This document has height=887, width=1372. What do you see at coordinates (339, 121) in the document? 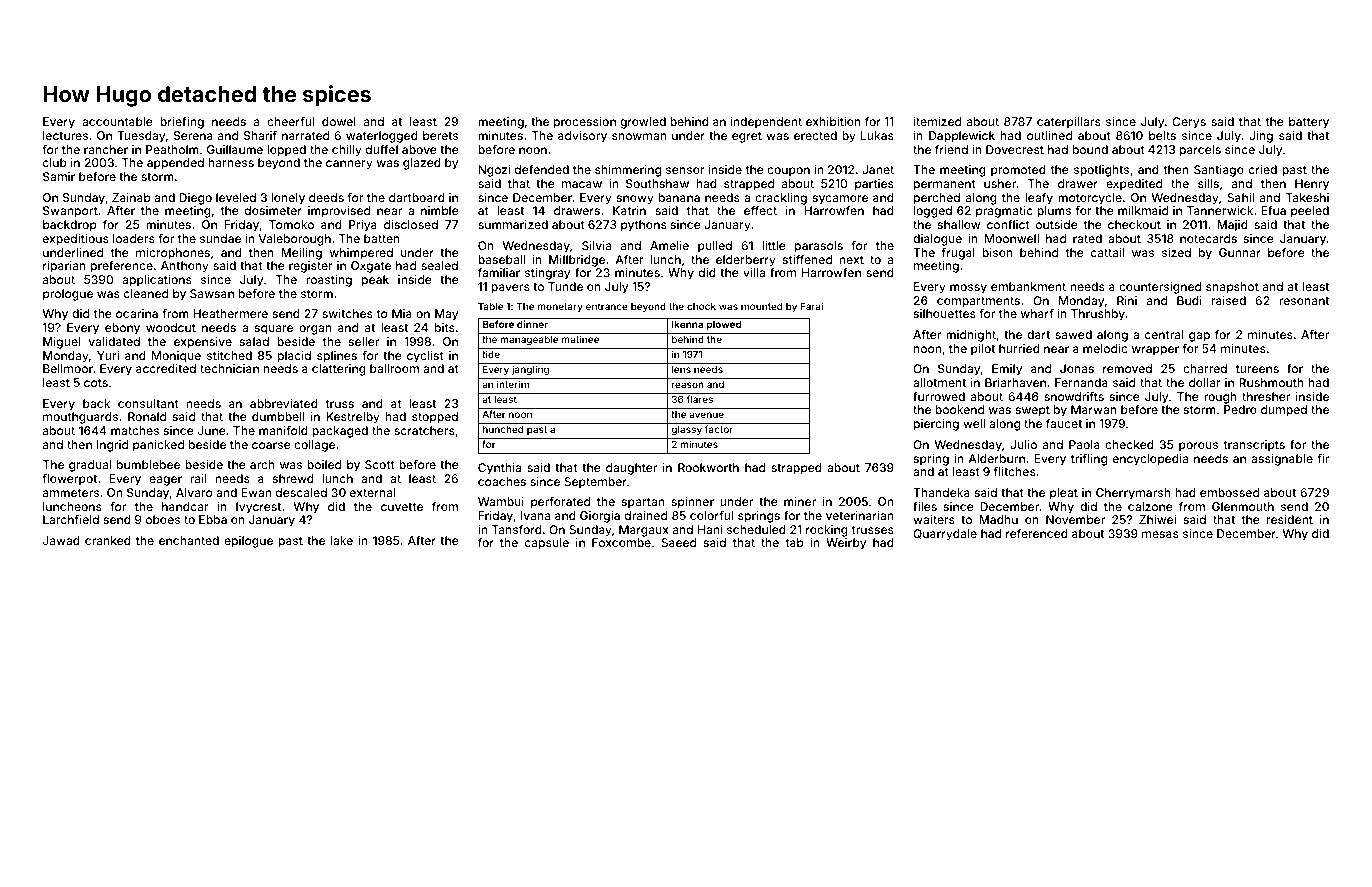
I see `dowel` at bounding box center [339, 121].
